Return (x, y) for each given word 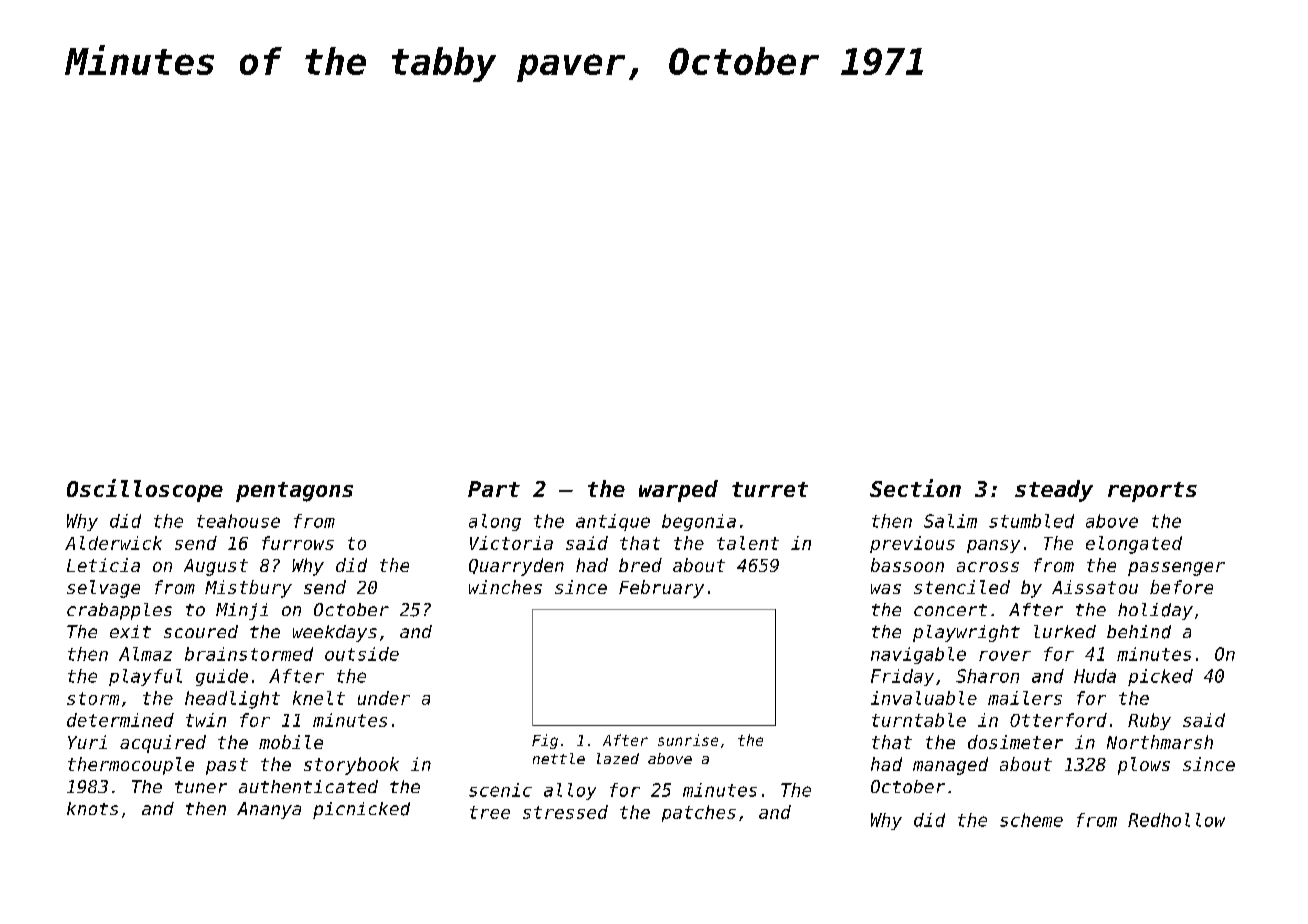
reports (1152, 492)
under (384, 698)
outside (362, 654)
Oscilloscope (145, 490)
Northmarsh (1160, 742)
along (495, 522)
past (227, 766)
